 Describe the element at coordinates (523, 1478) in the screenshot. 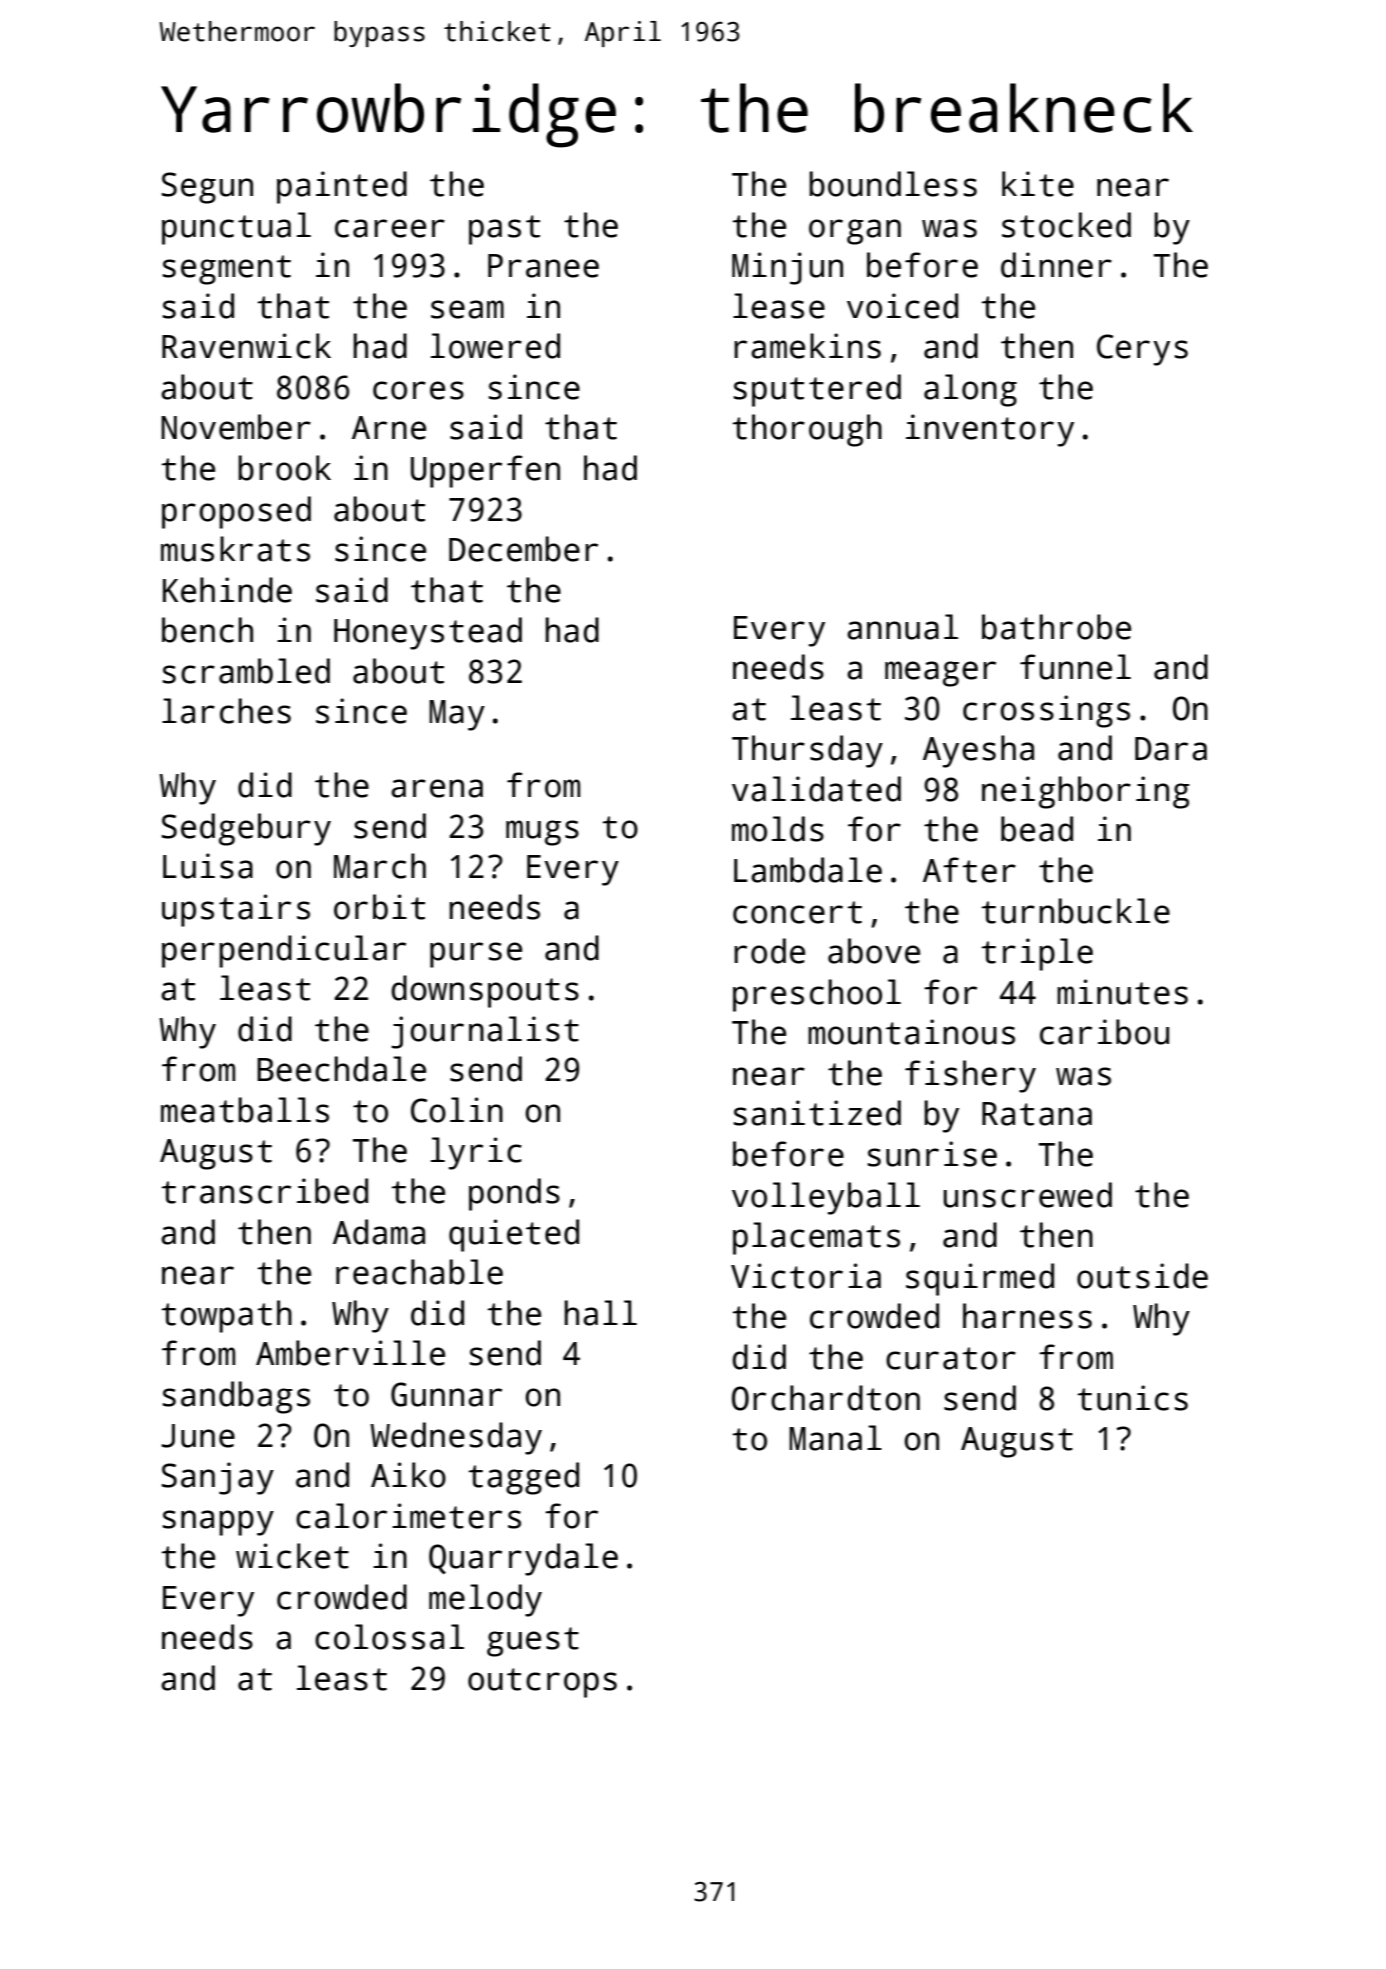

I see `tagged` at that location.
